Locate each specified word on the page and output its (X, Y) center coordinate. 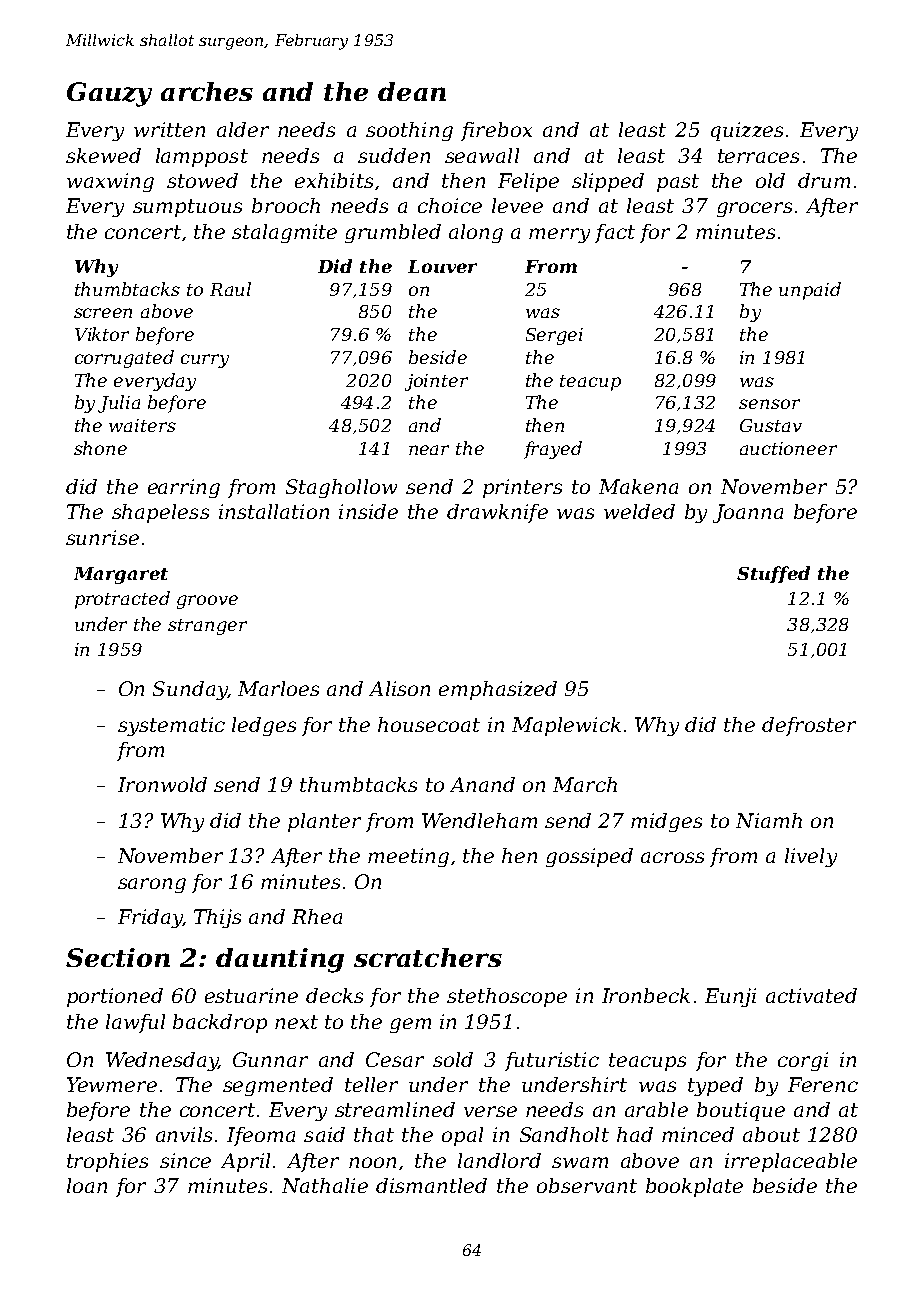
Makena (638, 486)
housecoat (429, 724)
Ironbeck (646, 995)
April (245, 1162)
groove (207, 602)
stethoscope (507, 997)
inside (368, 511)
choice (450, 205)
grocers (754, 209)
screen (103, 313)
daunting (280, 960)
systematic (171, 726)
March (585, 784)
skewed (103, 155)
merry (559, 235)
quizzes (747, 131)
